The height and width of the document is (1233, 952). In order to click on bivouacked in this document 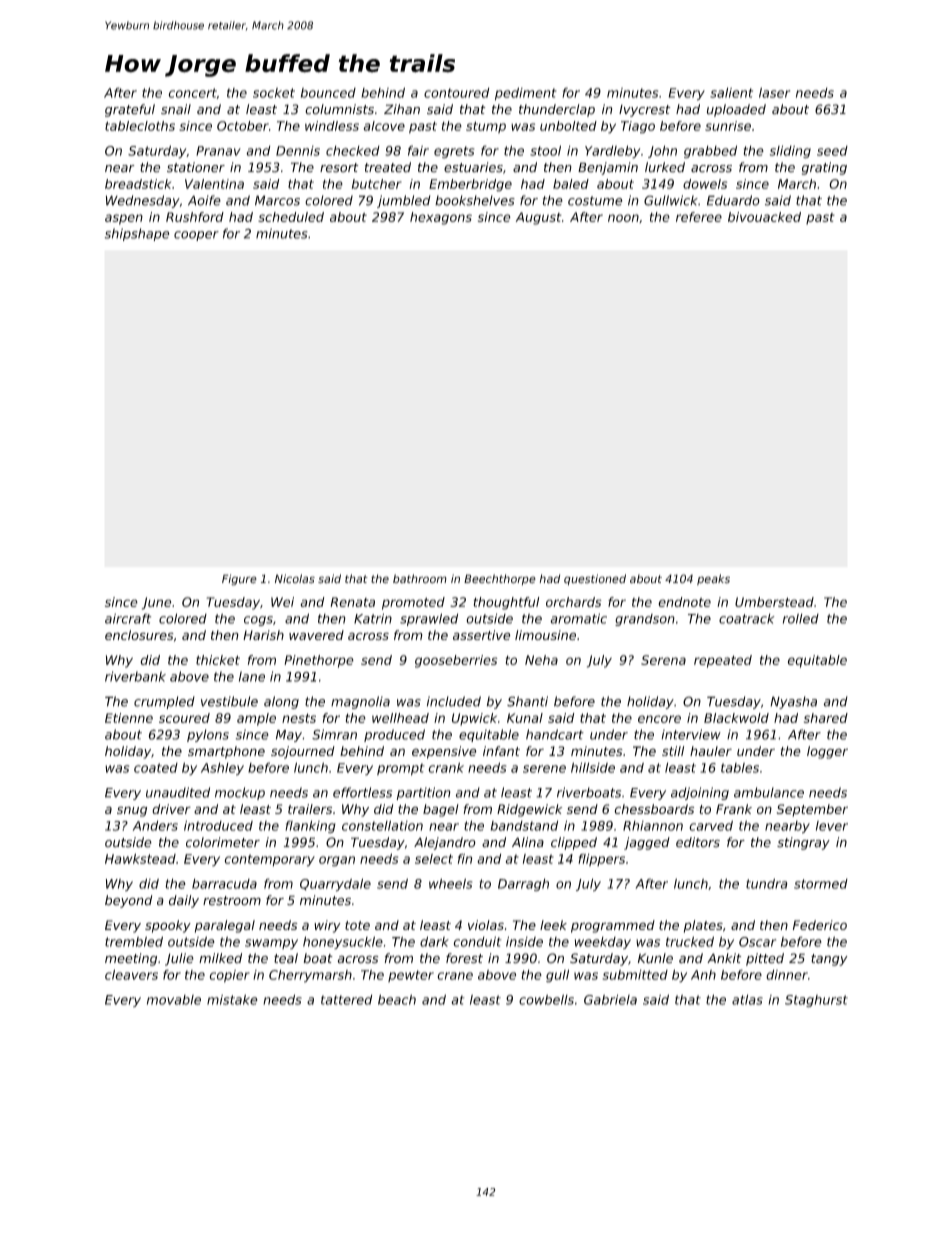, I will do `click(764, 217)`.
